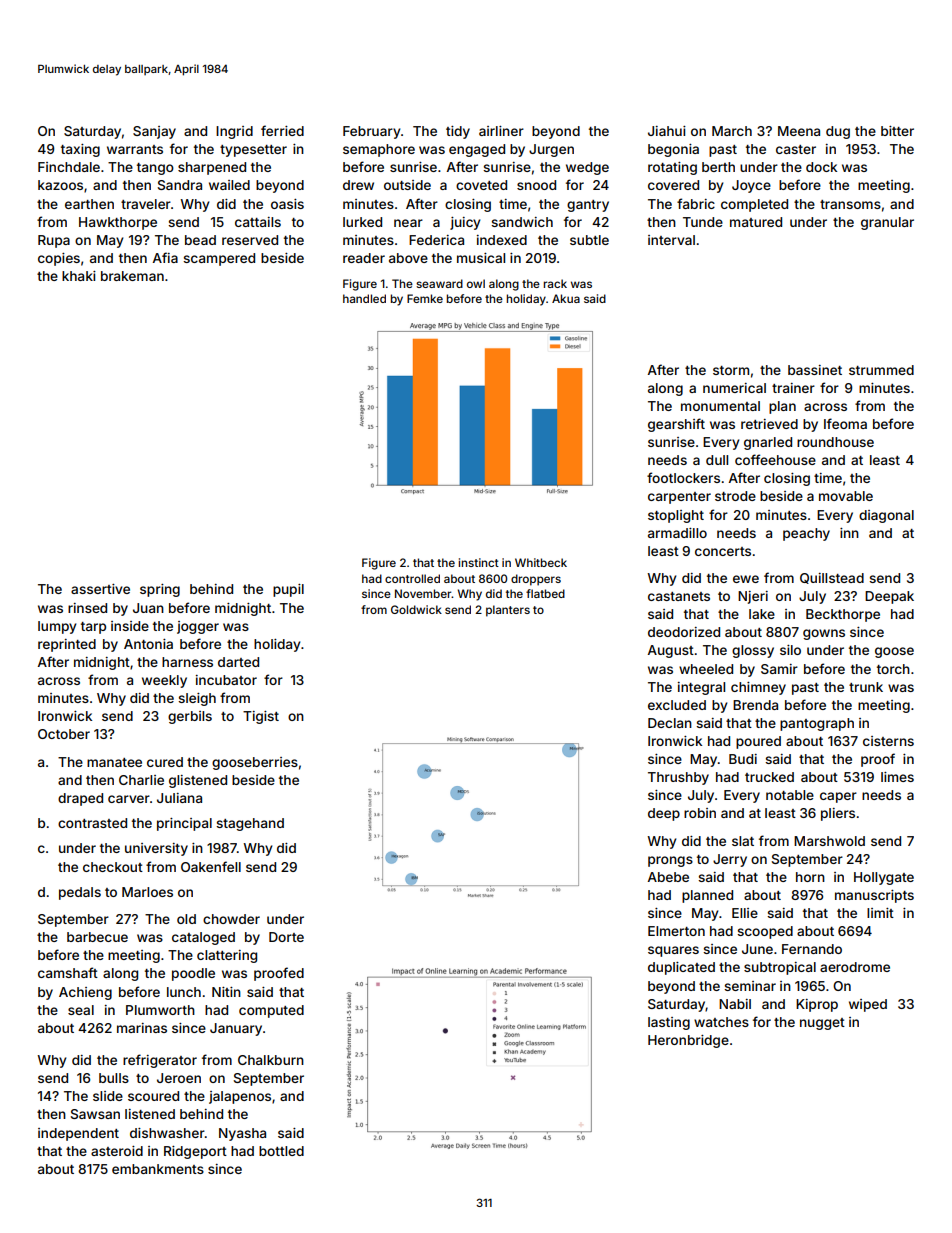 The image size is (952, 1233). What do you see at coordinates (671, 240) in the screenshot?
I see `interval` at bounding box center [671, 240].
